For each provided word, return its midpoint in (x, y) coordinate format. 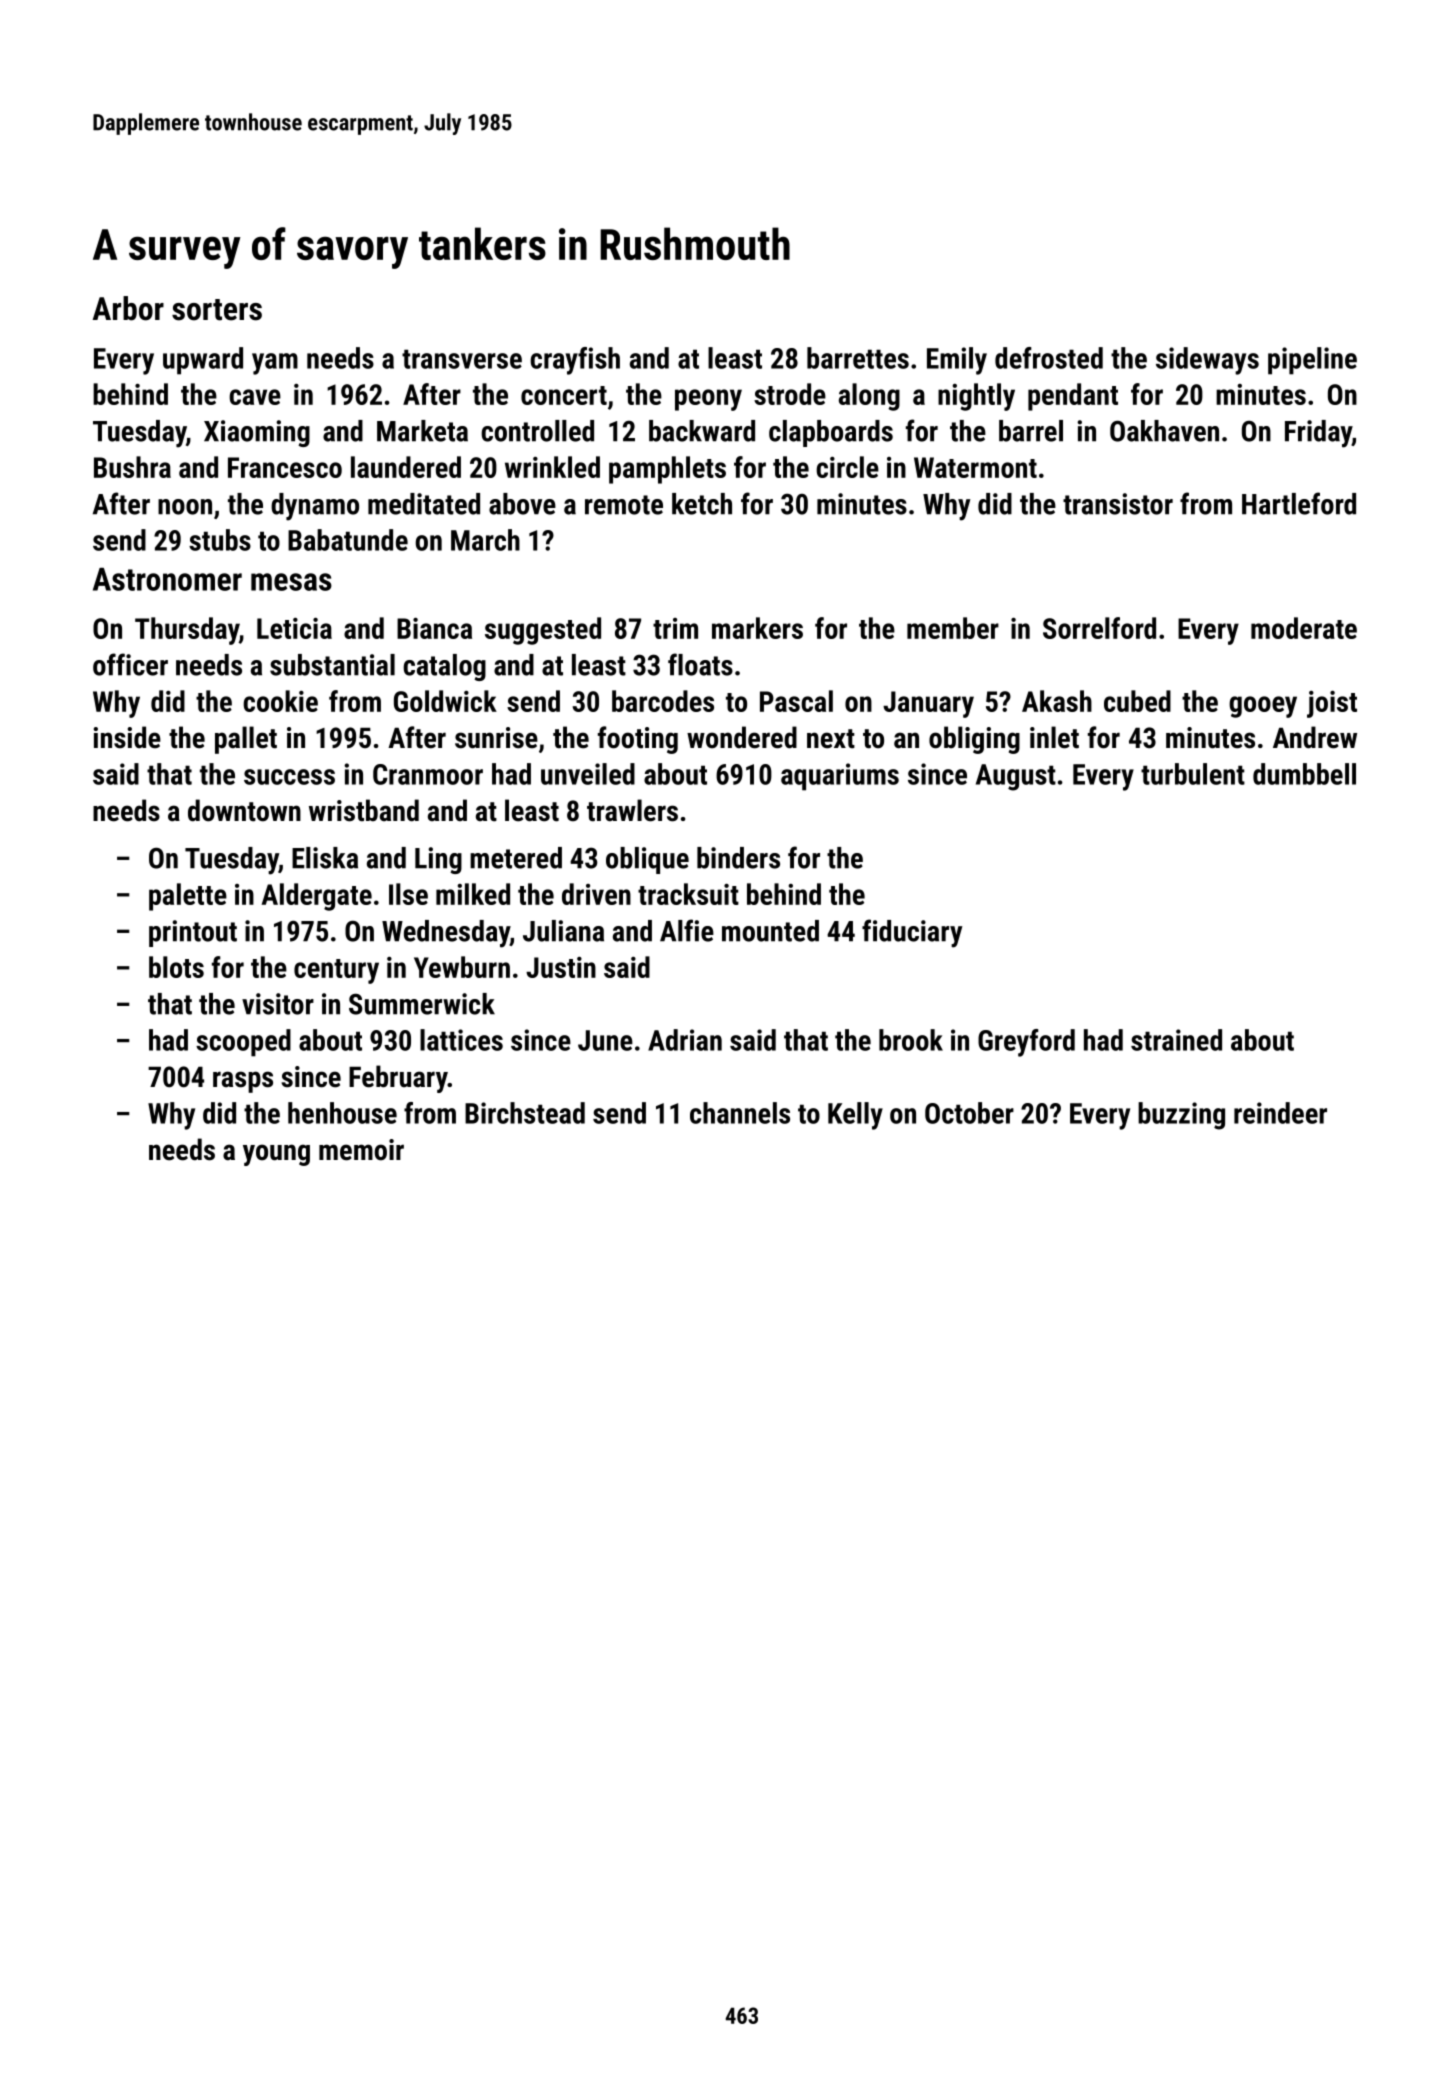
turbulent (1193, 774)
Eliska (325, 858)
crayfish (575, 361)
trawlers (632, 810)
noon (185, 507)
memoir (361, 1150)
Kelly (855, 1116)
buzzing (1181, 1116)
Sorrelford (1099, 628)
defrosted (1049, 358)
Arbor (128, 308)
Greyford (1026, 1043)
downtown (244, 810)
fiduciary (912, 933)
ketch (702, 504)
